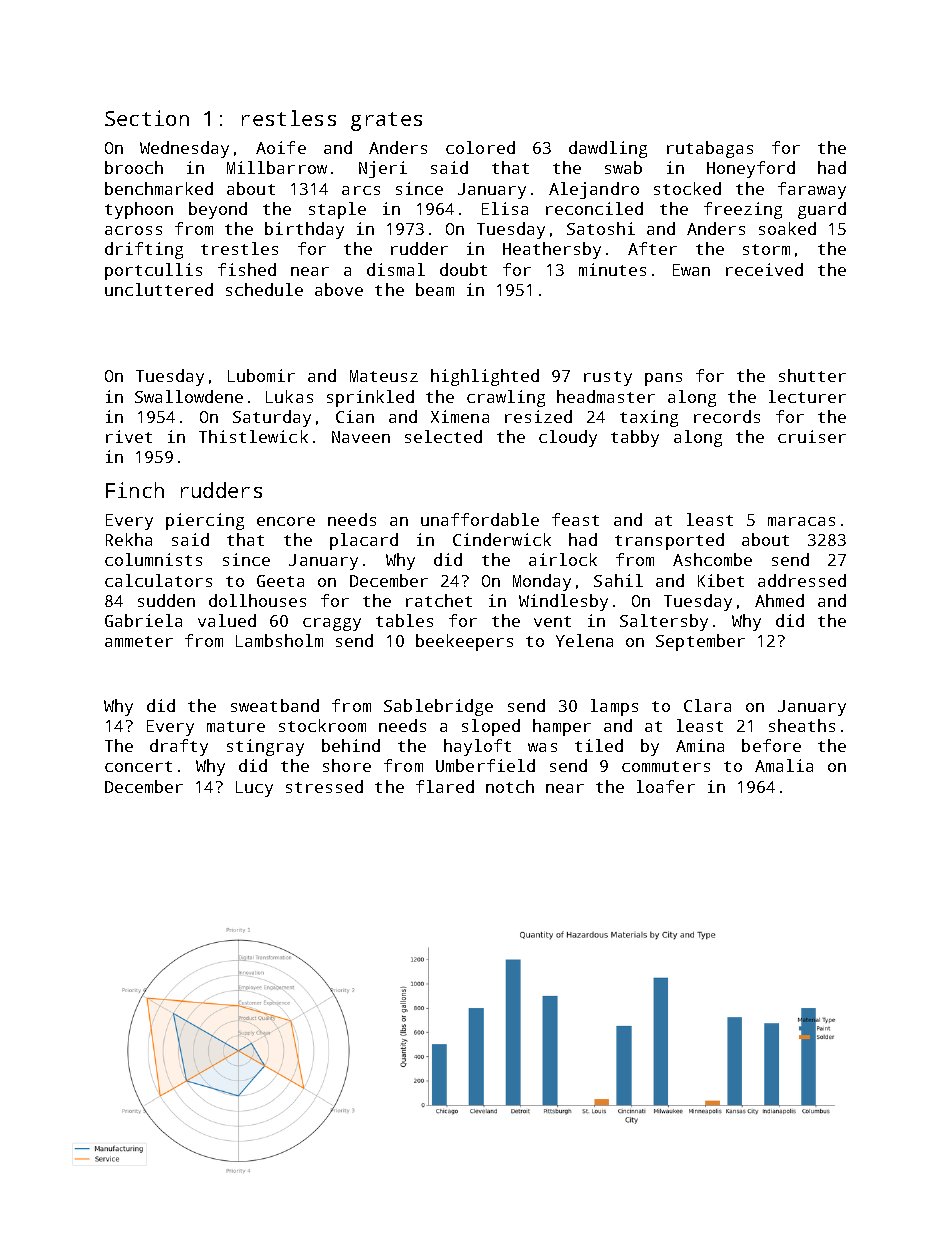 This screenshot has width=952, height=1233. I want to click on uncluttered, so click(159, 289).
